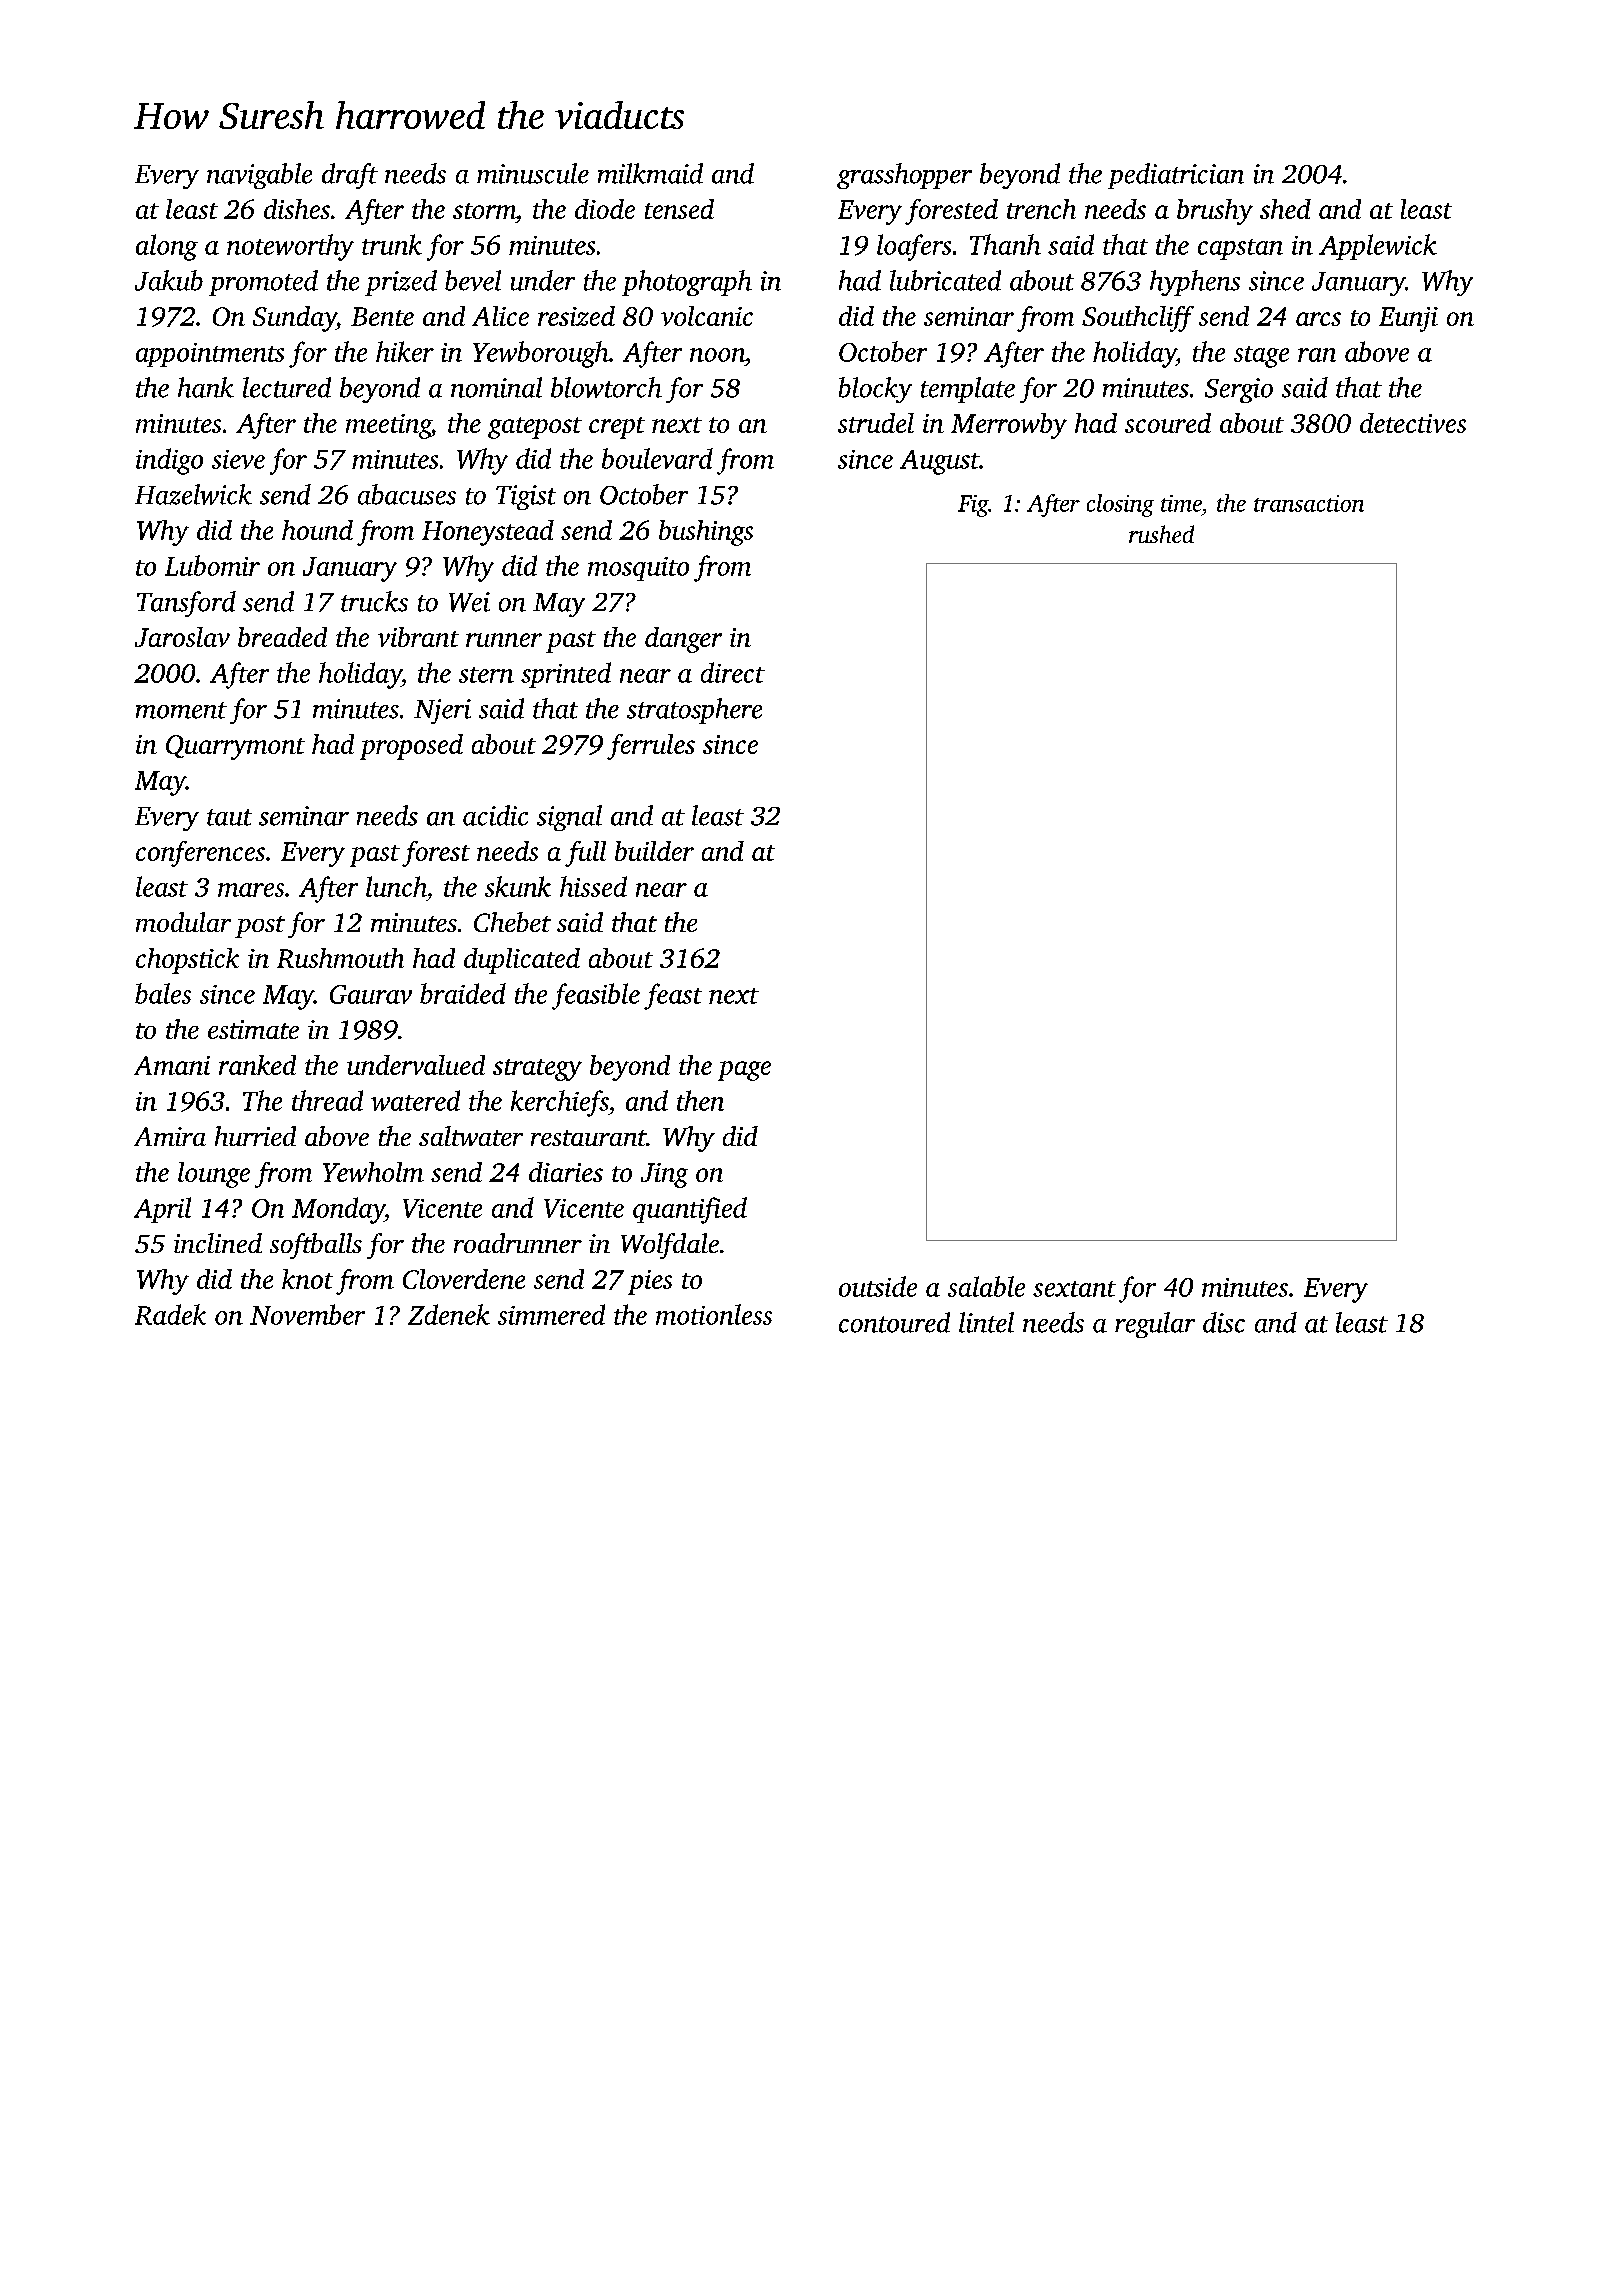 The height and width of the screenshot is (2292, 1620). Describe the element at coordinates (463, 993) in the screenshot. I see `braided` at that location.
